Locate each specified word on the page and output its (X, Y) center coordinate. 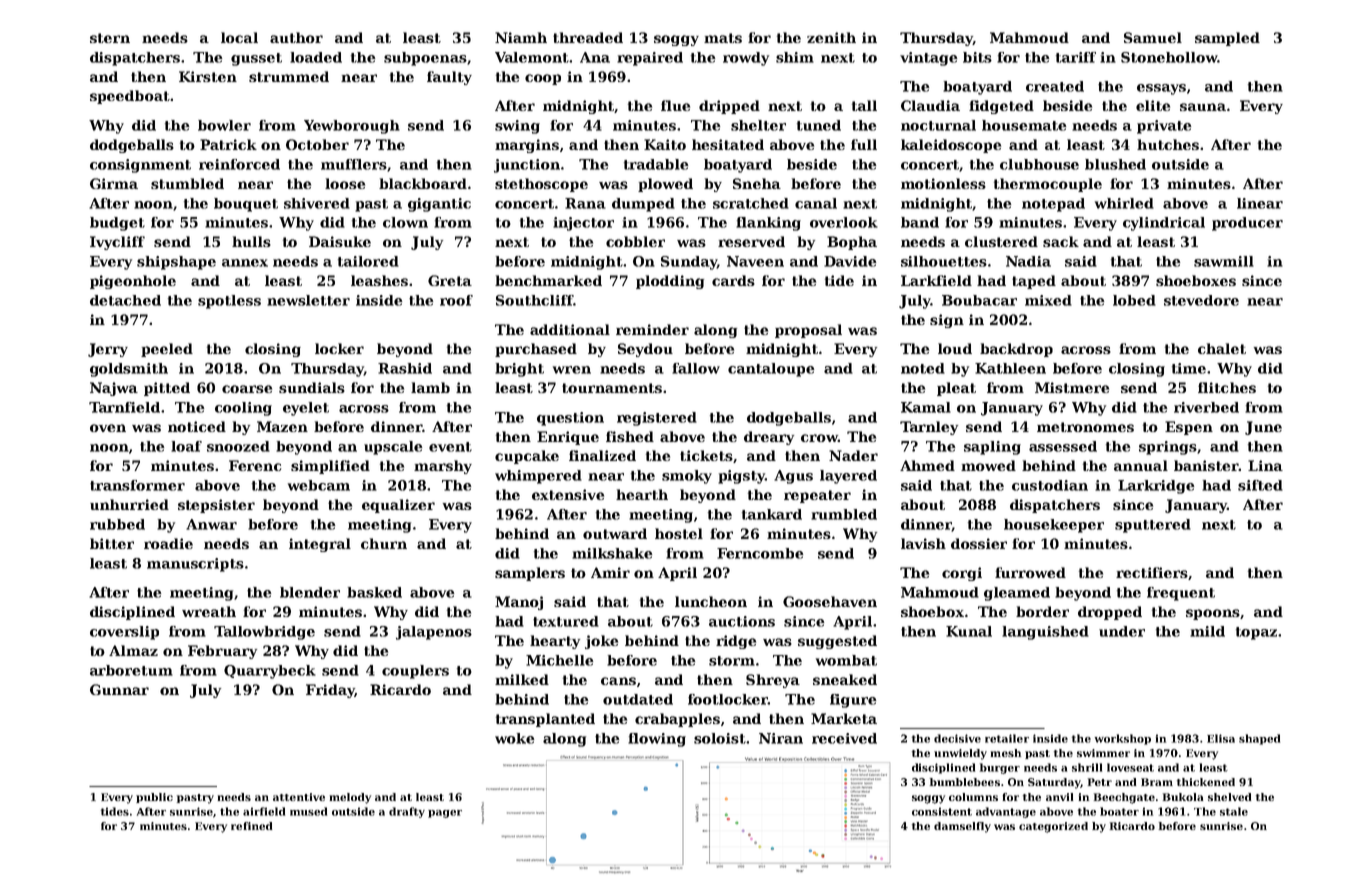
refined (252, 826)
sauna (1203, 107)
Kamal (926, 407)
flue (675, 105)
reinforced (239, 164)
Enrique (568, 438)
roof (456, 300)
